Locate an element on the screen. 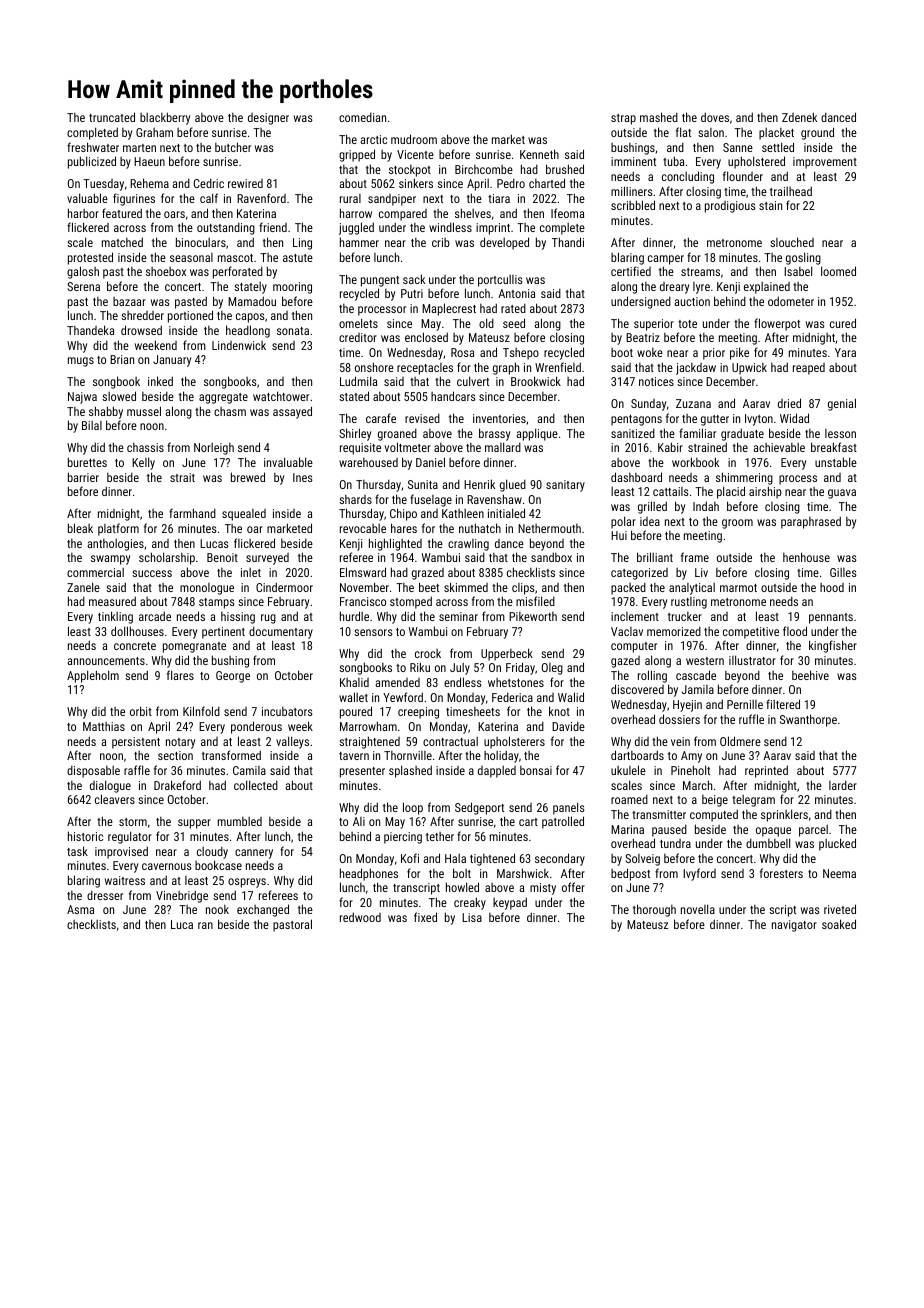 The height and width of the screenshot is (1308, 924). concrete is located at coordinates (135, 646).
